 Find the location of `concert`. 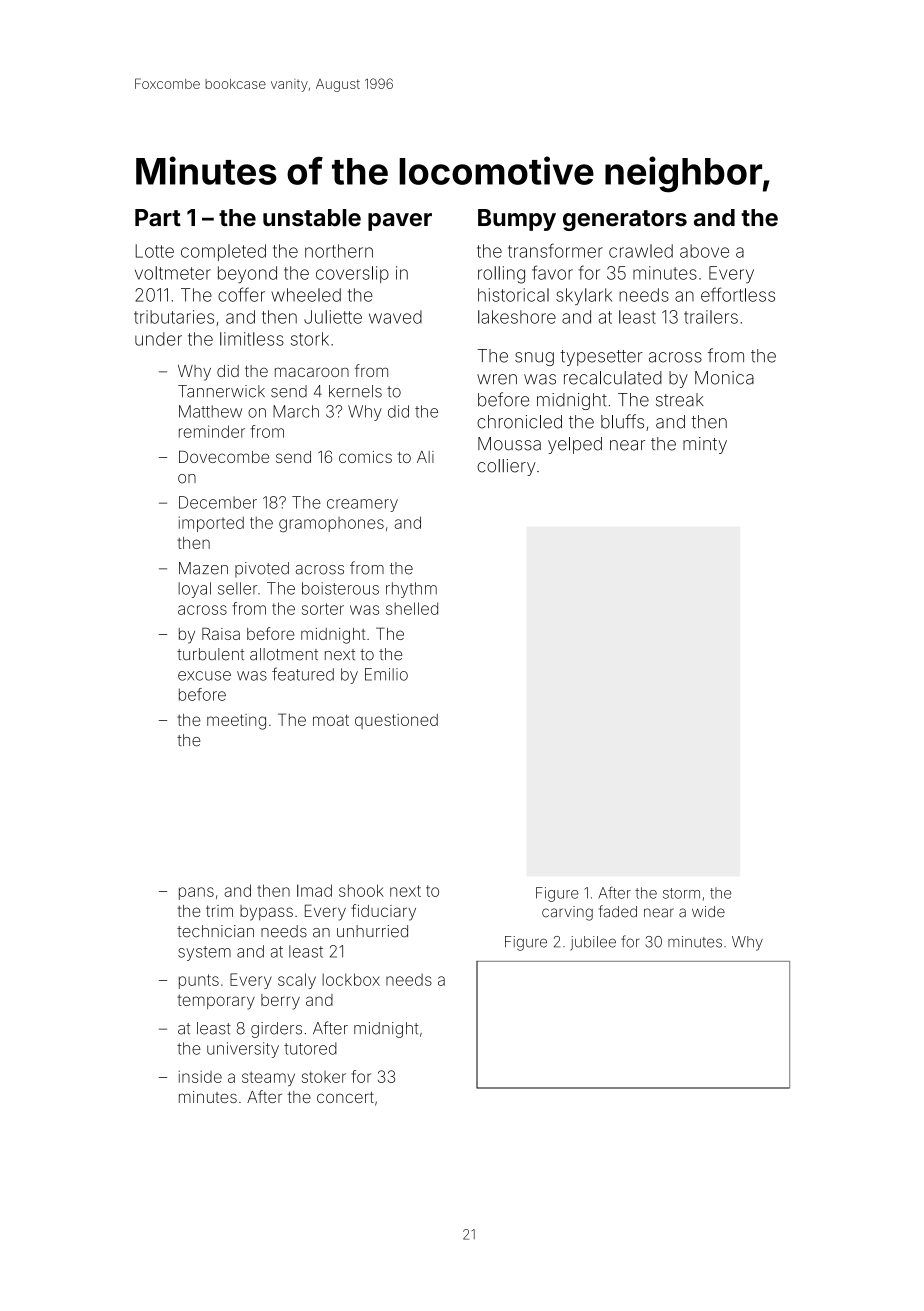

concert is located at coordinates (345, 1097).
